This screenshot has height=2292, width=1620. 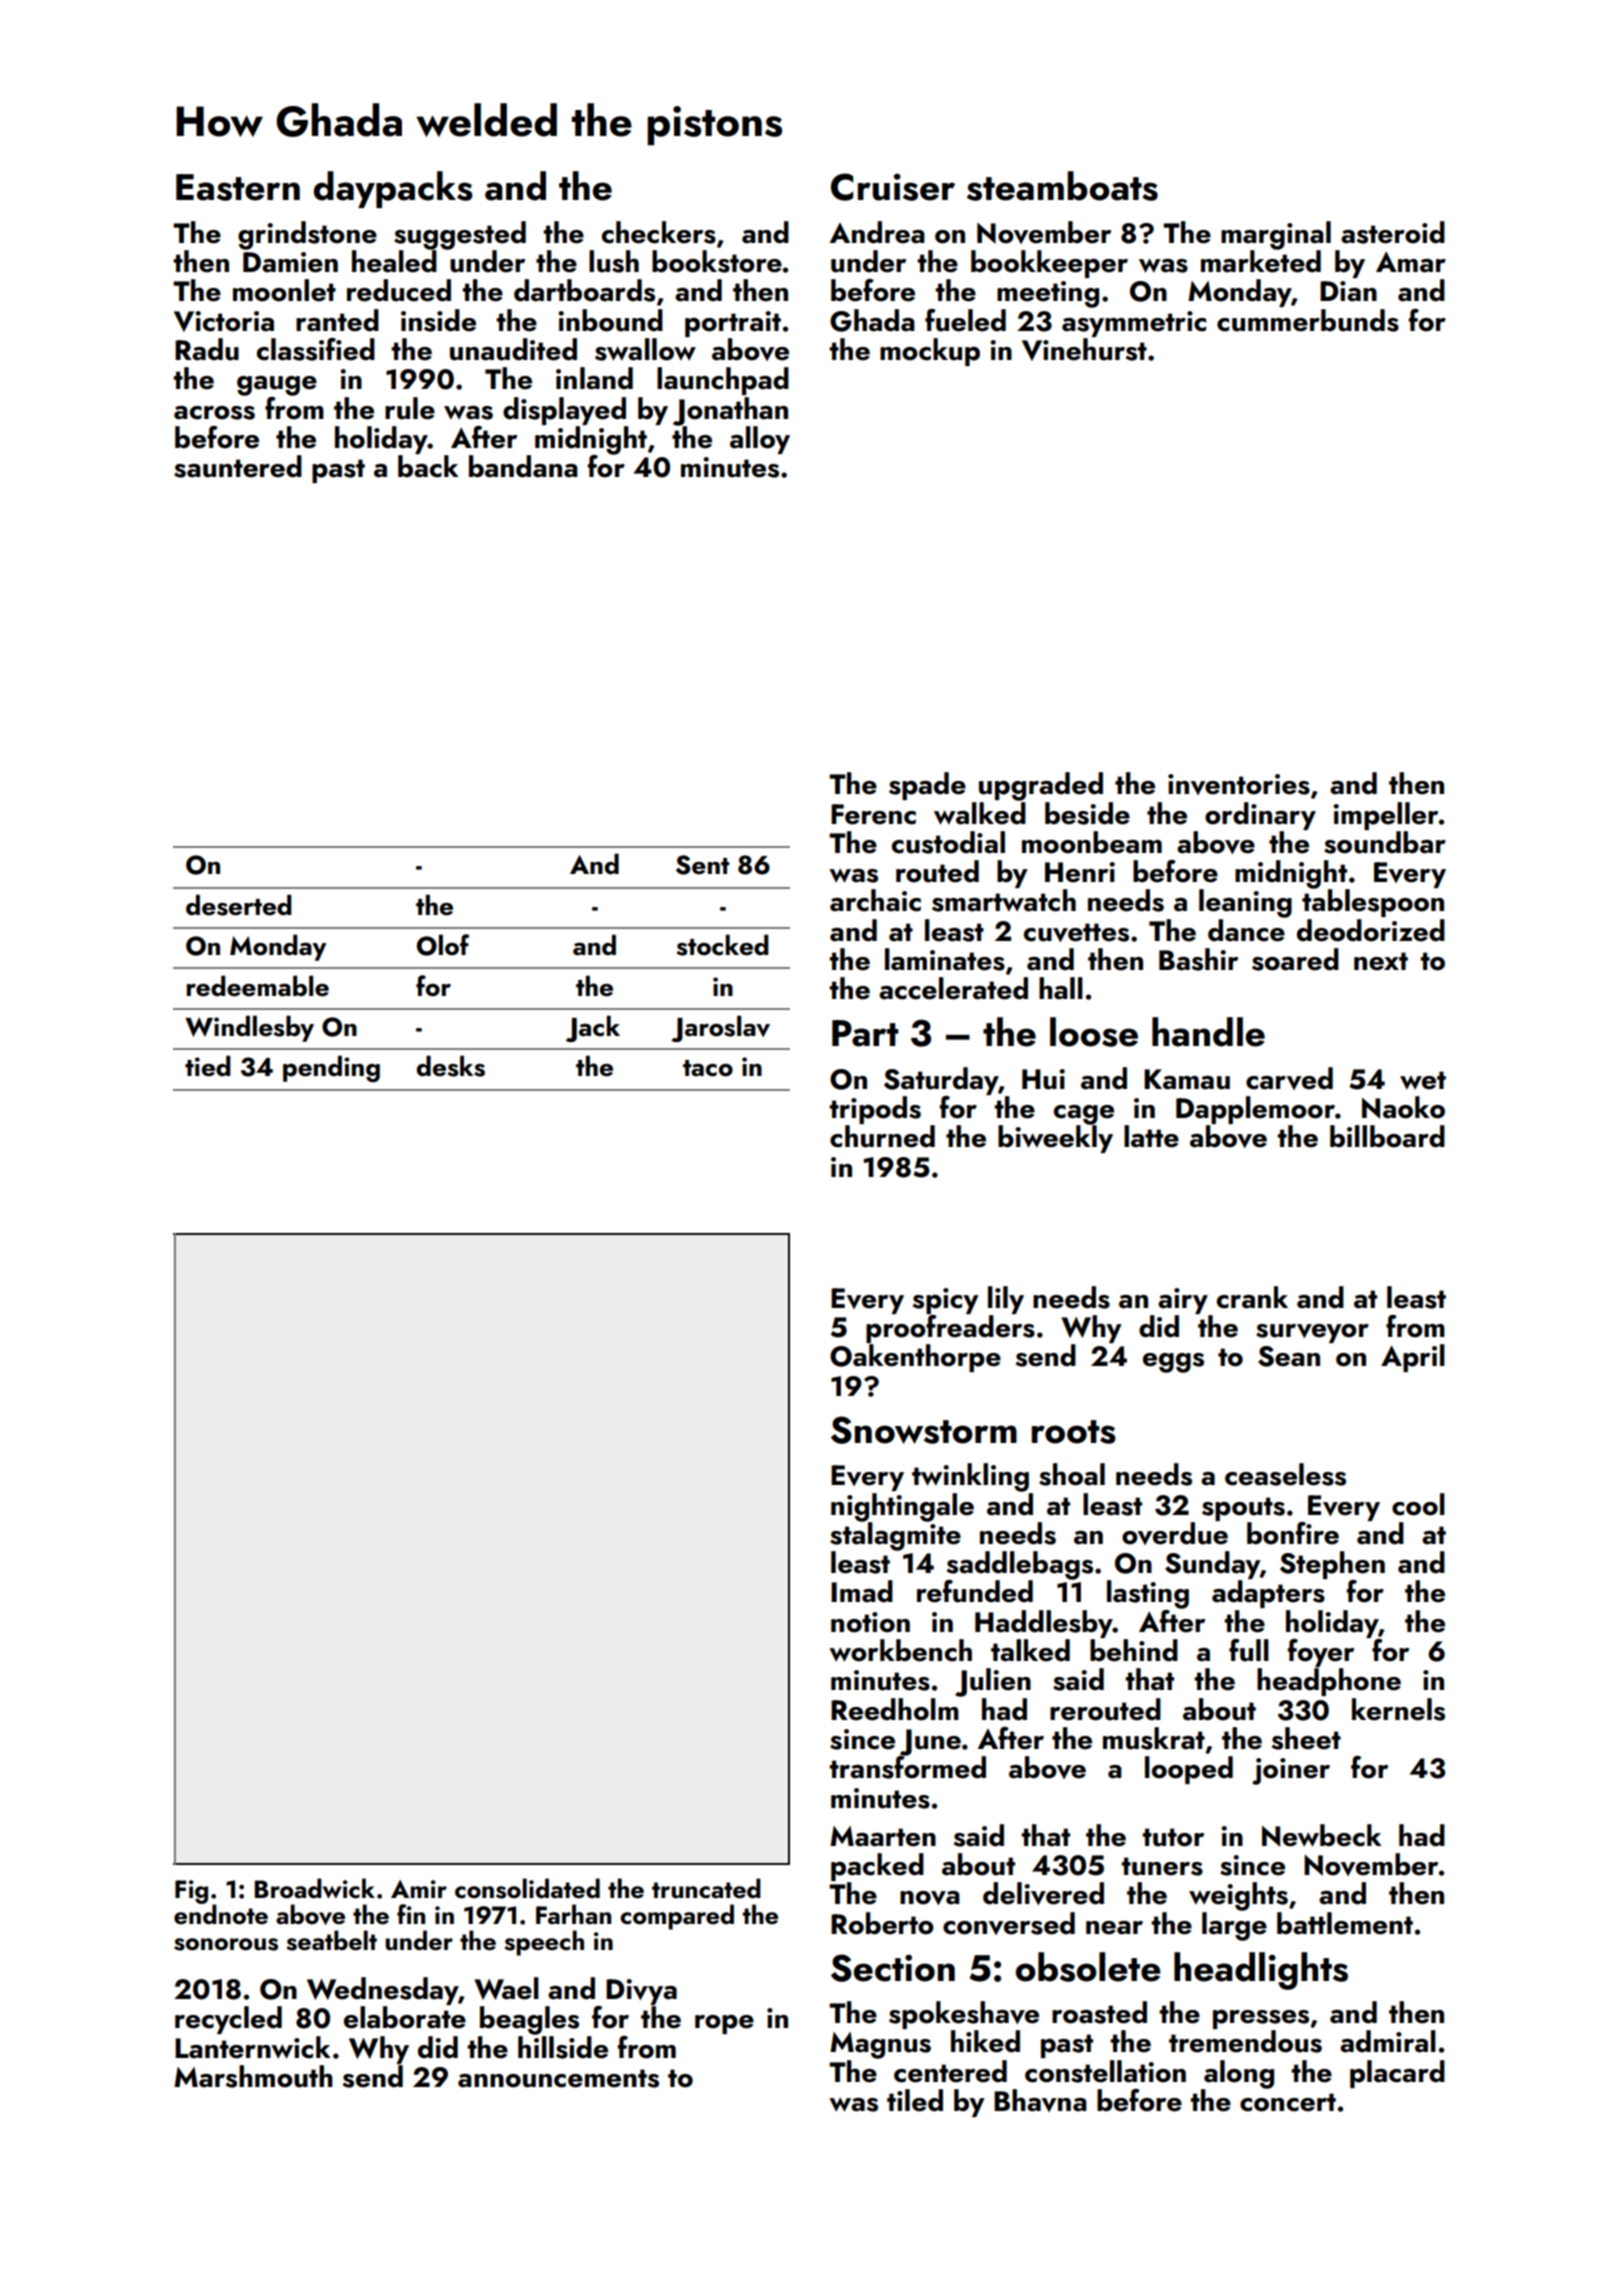 I want to click on Broadwick, so click(x=315, y=1888).
